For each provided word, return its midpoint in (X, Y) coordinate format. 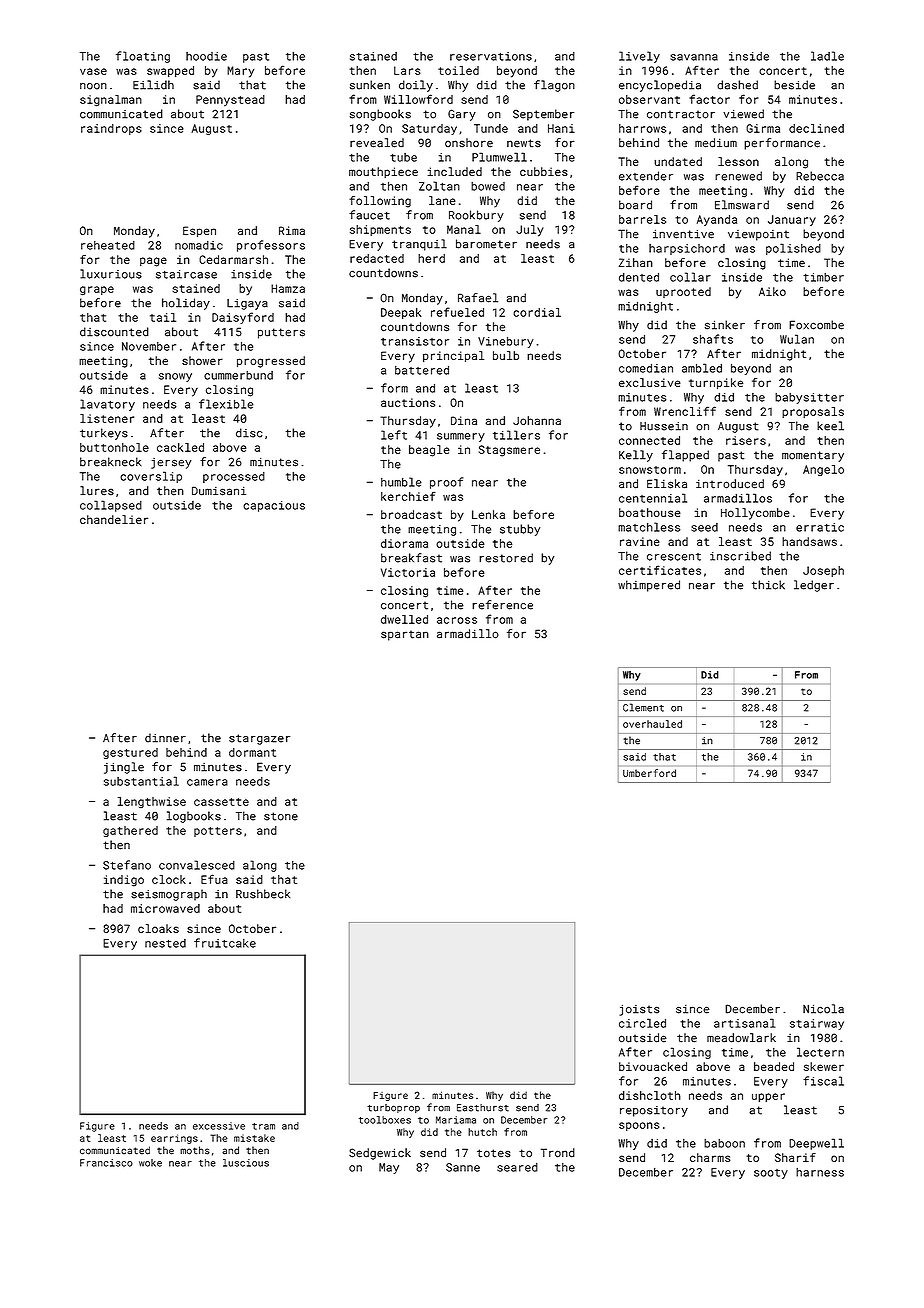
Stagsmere (509, 451)
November (149, 346)
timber (823, 277)
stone (281, 816)
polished (793, 249)
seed (704, 527)
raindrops (111, 129)
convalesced (197, 865)
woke (150, 1163)
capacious (274, 506)
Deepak (401, 313)
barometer (486, 244)
